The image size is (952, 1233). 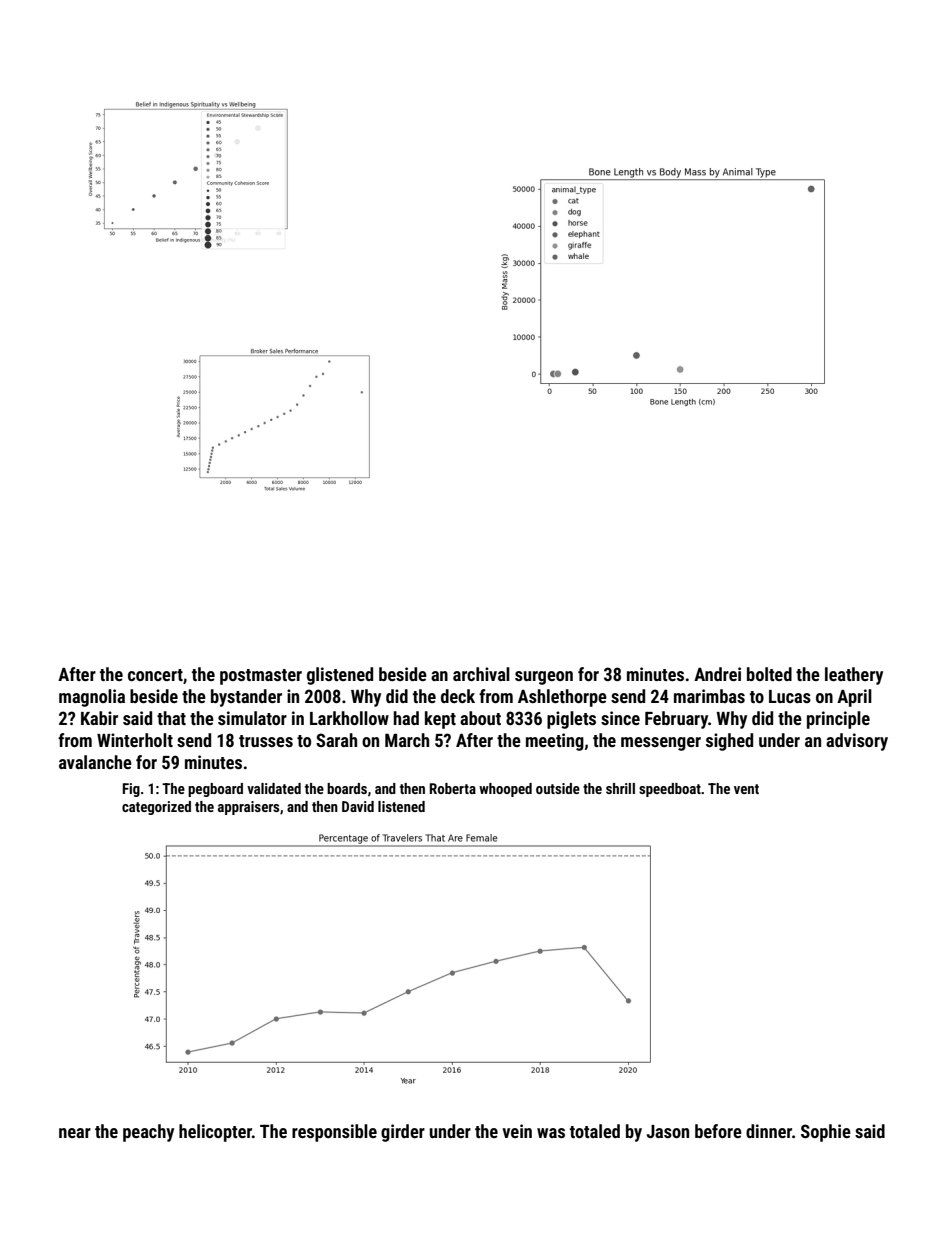 What do you see at coordinates (248, 808) in the page?
I see `appraisers` at bounding box center [248, 808].
